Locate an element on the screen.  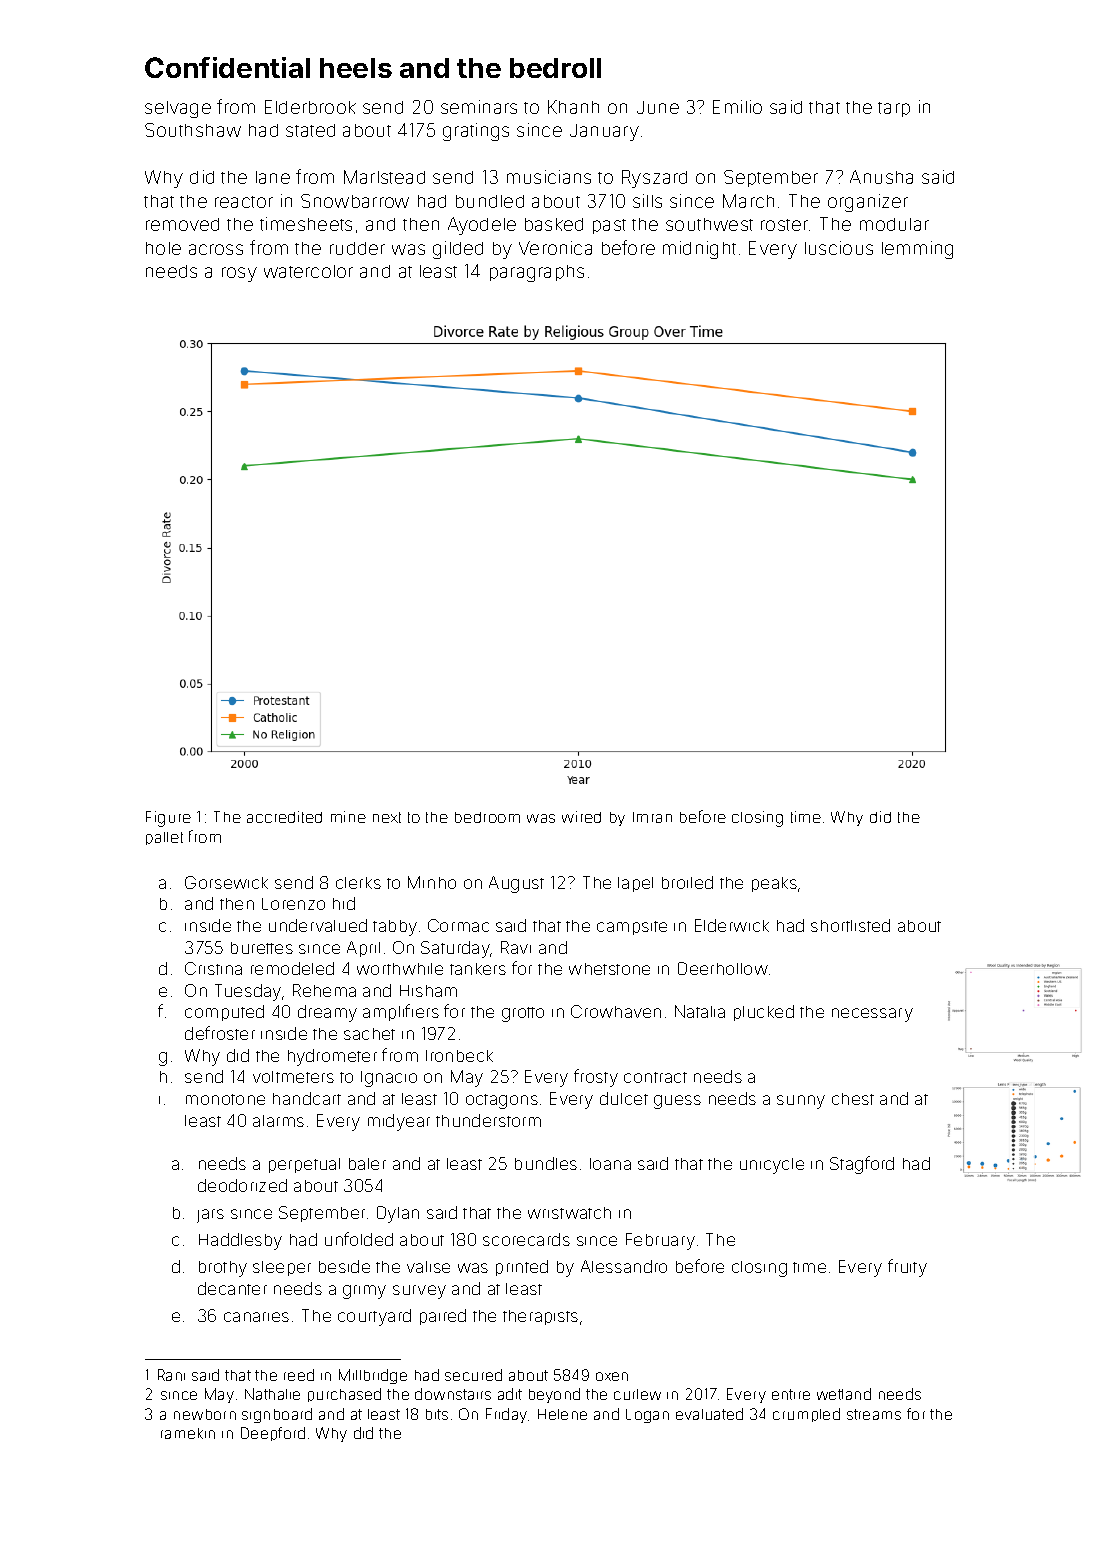
mine is located at coordinates (348, 817).
